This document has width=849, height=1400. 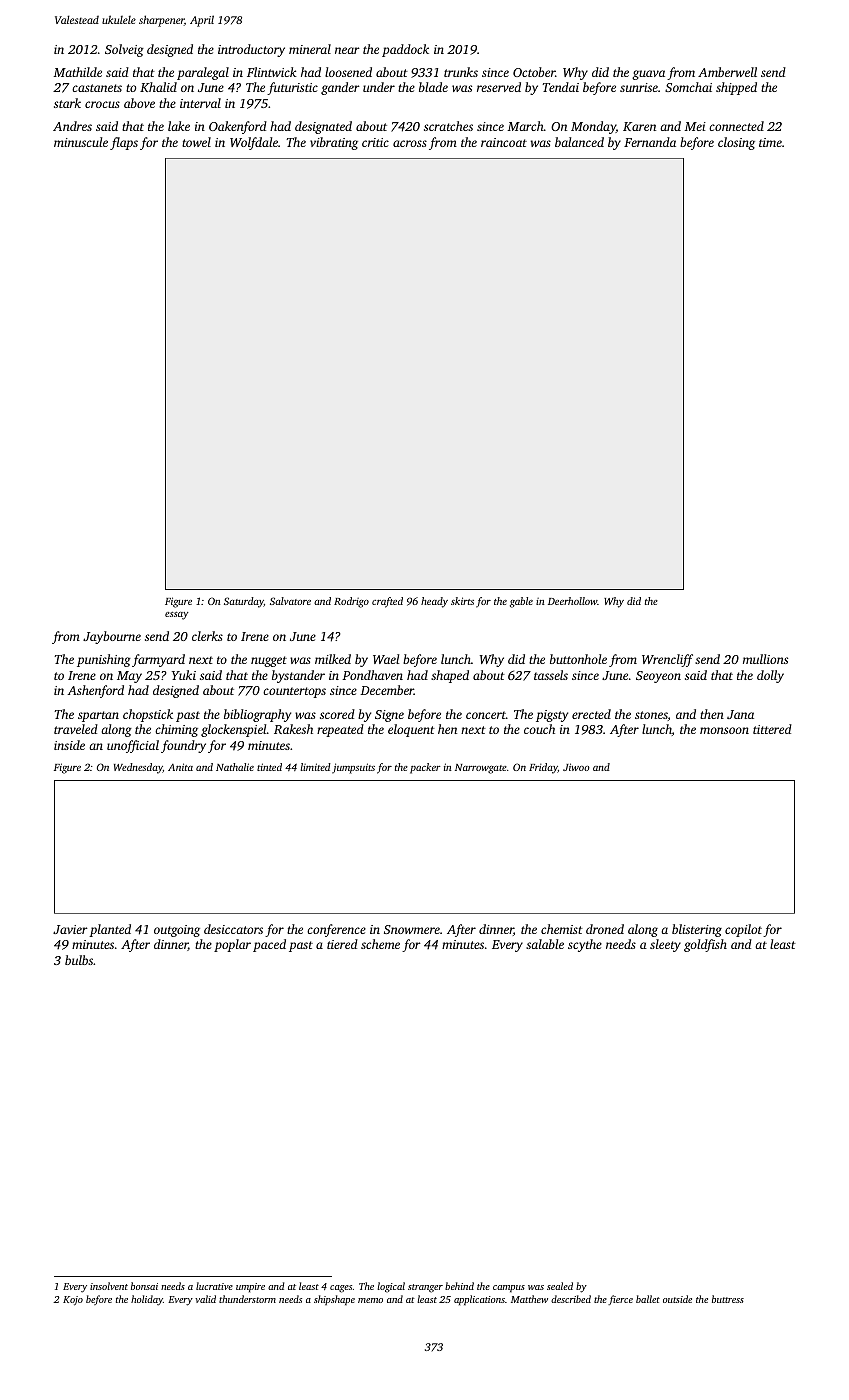 I want to click on holiday, so click(x=147, y=1300).
